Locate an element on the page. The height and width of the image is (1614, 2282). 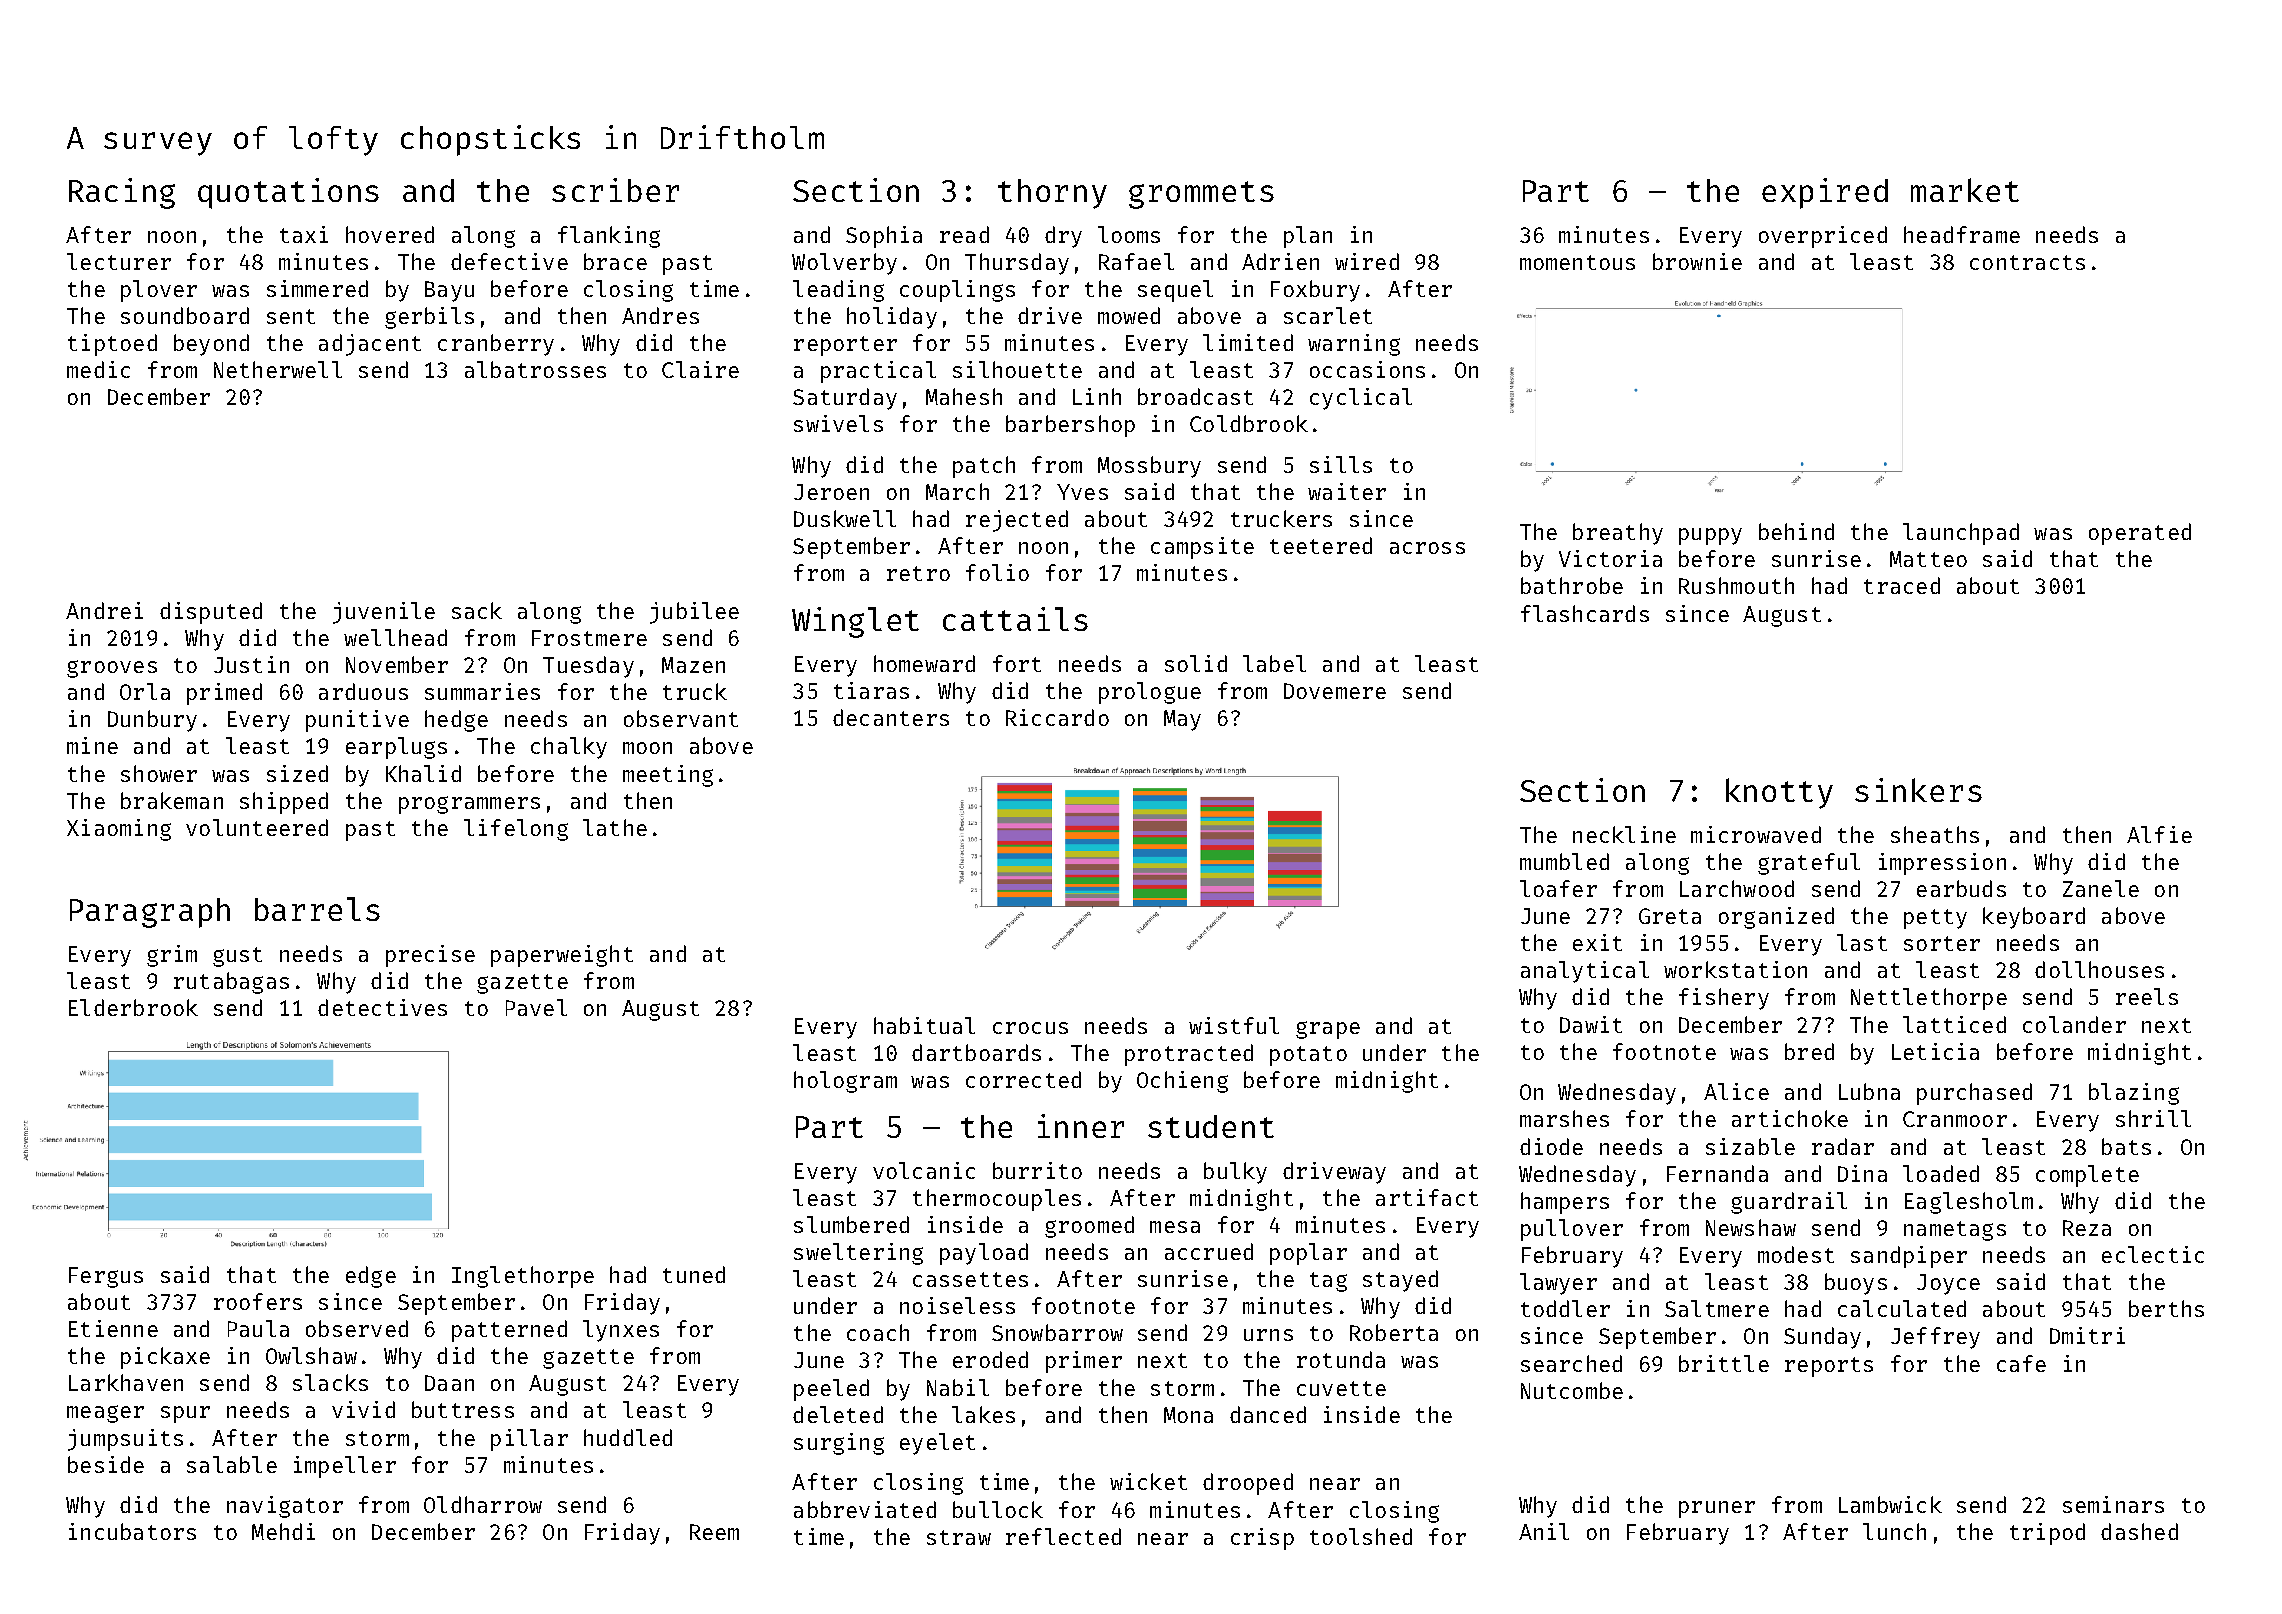
Oldharrow is located at coordinates (483, 1504).
